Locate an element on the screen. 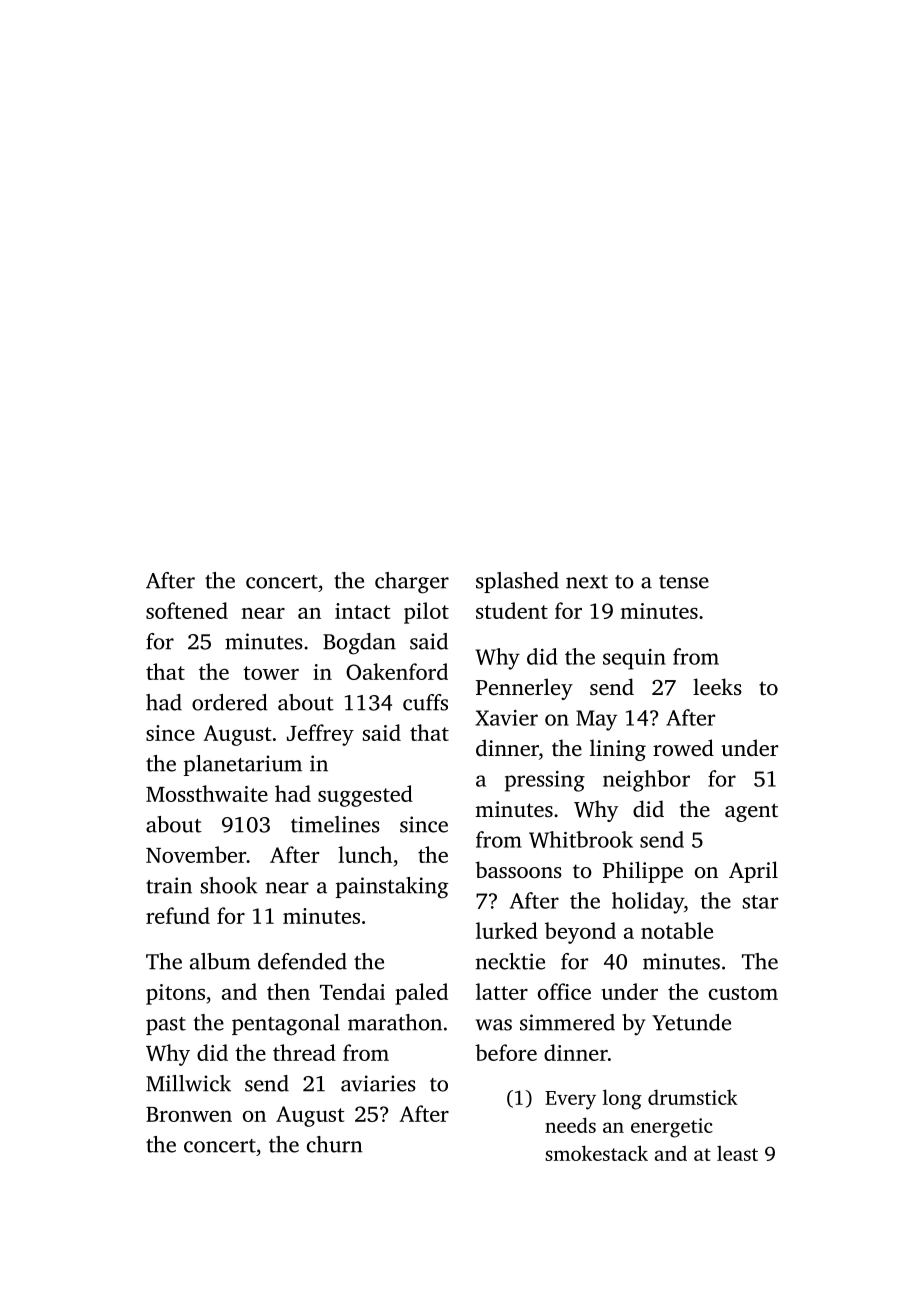 The width and height of the screenshot is (924, 1314). student is located at coordinates (512, 610).
